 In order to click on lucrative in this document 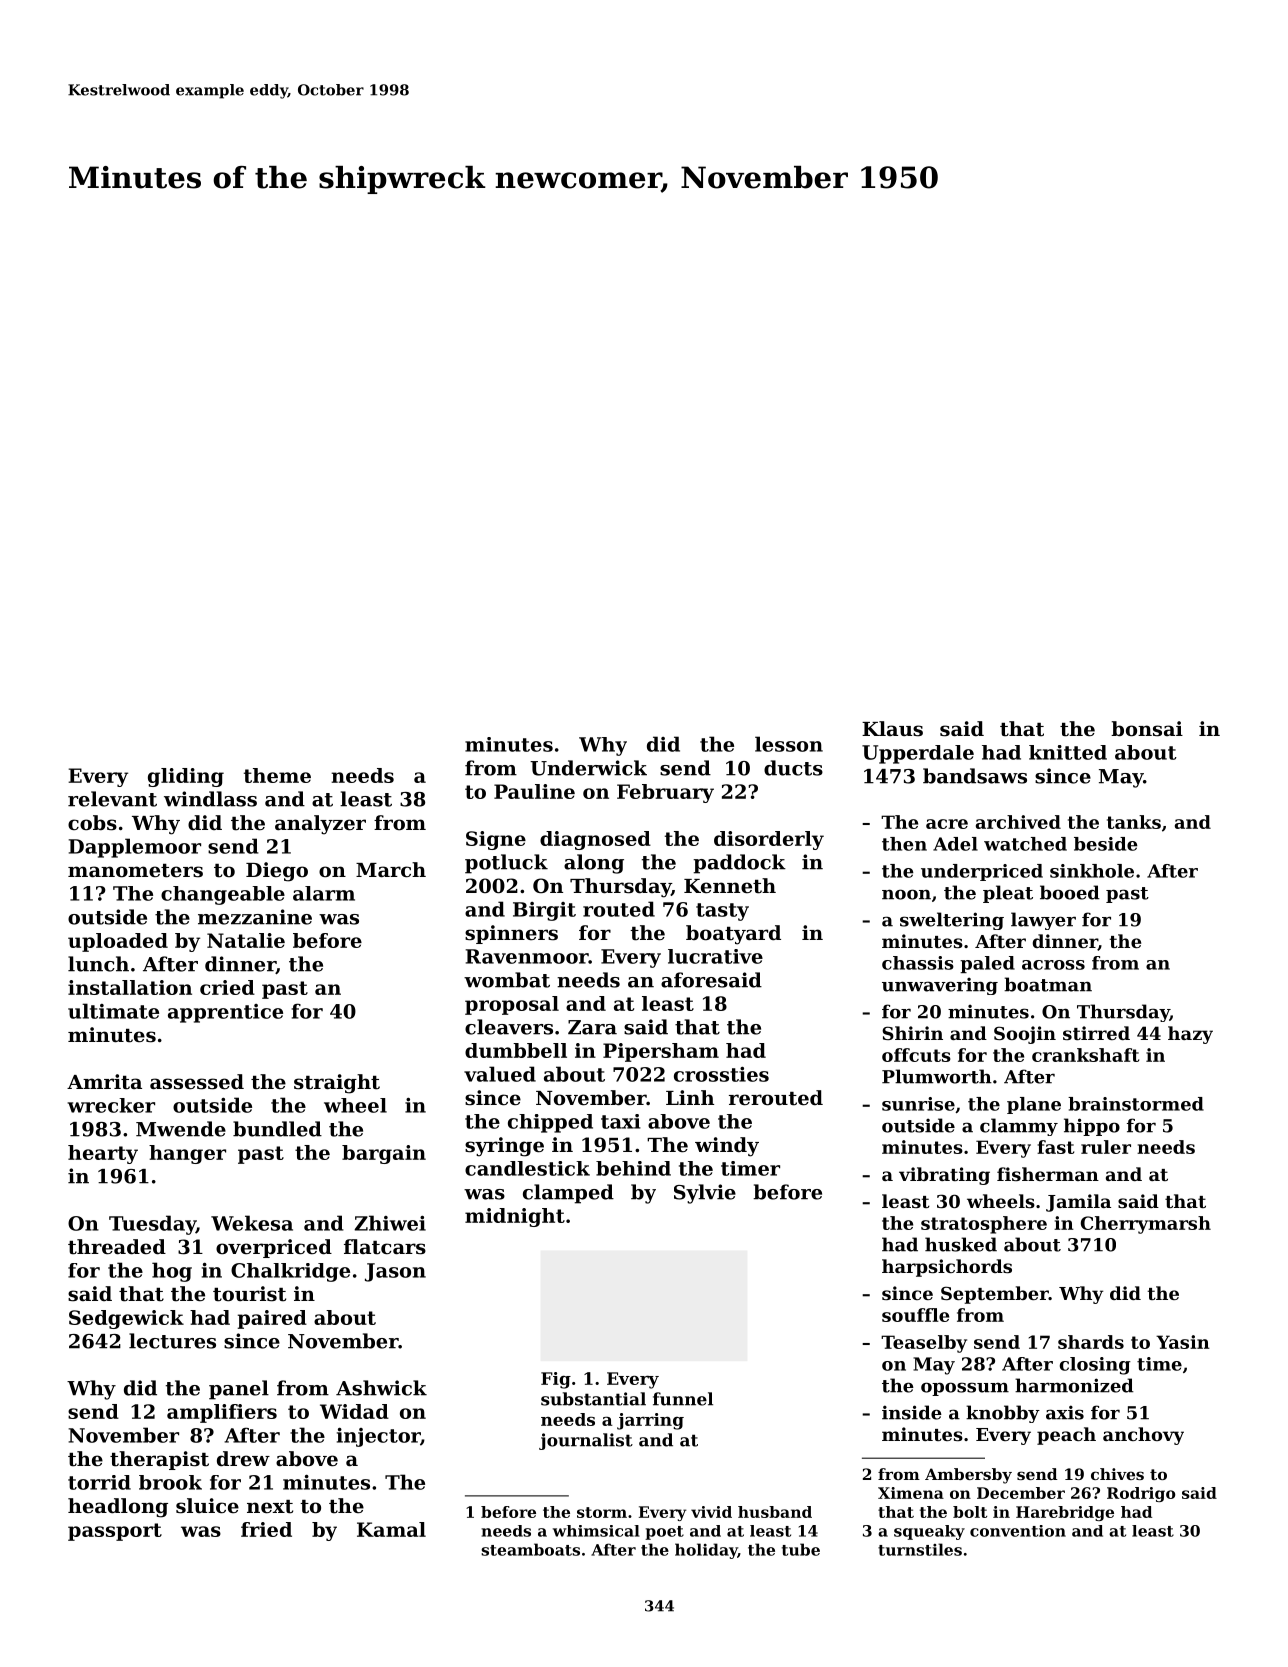, I will do `click(715, 956)`.
